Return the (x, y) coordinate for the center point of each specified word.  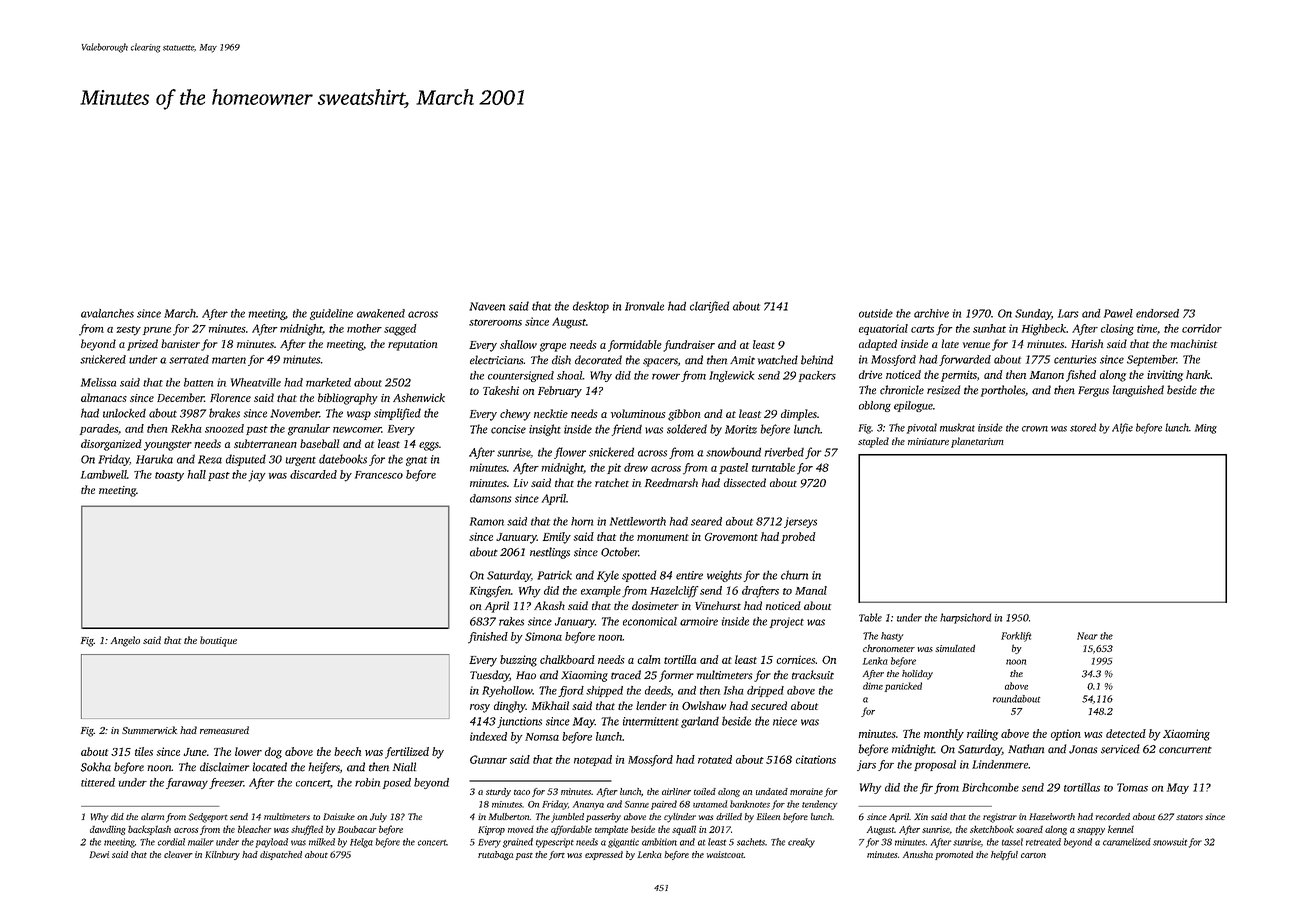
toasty (169, 477)
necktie (551, 413)
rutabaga (495, 855)
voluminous (638, 413)
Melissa (98, 382)
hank (1198, 374)
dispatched (281, 855)
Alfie (1122, 428)
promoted (954, 855)
